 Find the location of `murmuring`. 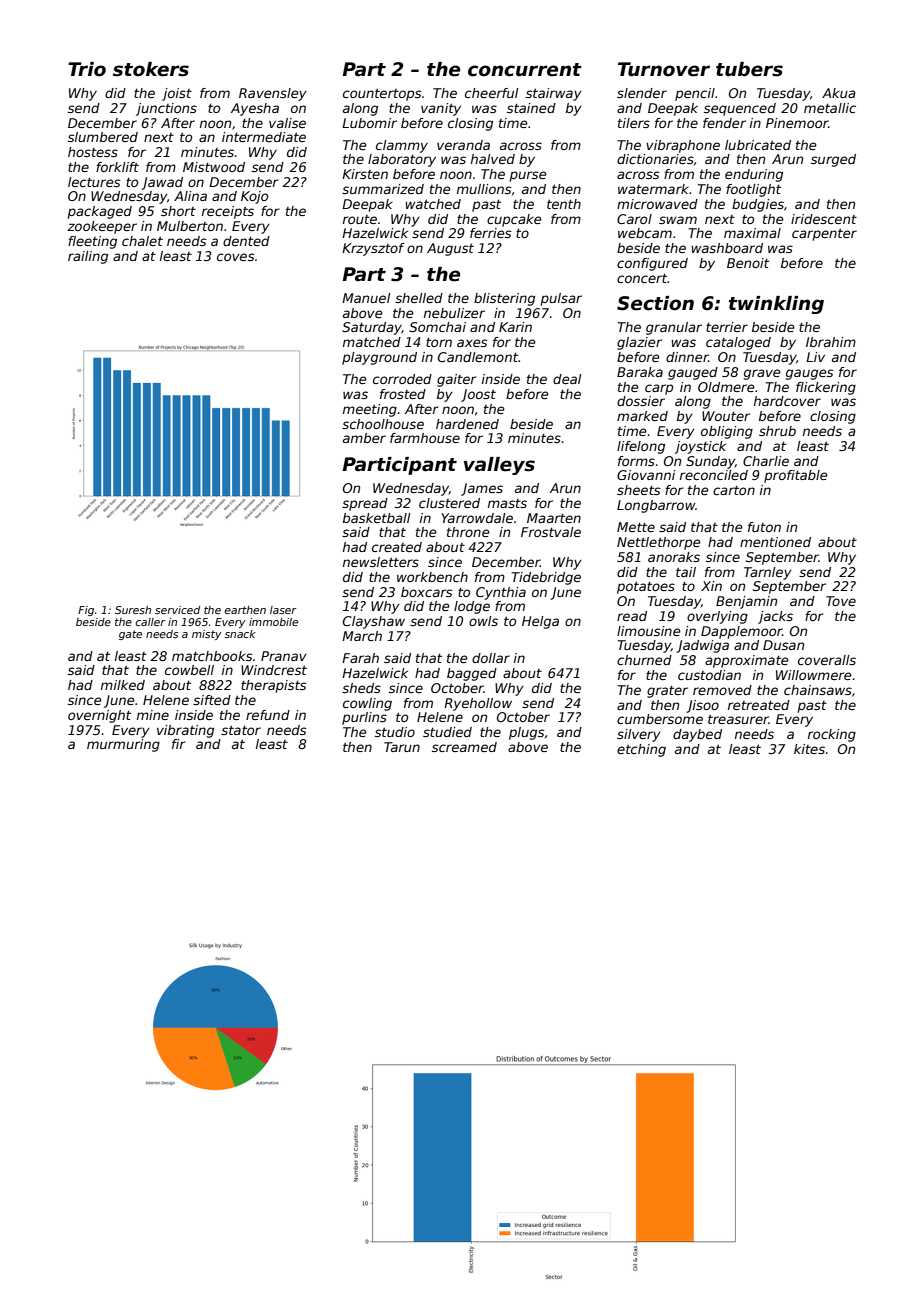

murmuring is located at coordinates (123, 745).
